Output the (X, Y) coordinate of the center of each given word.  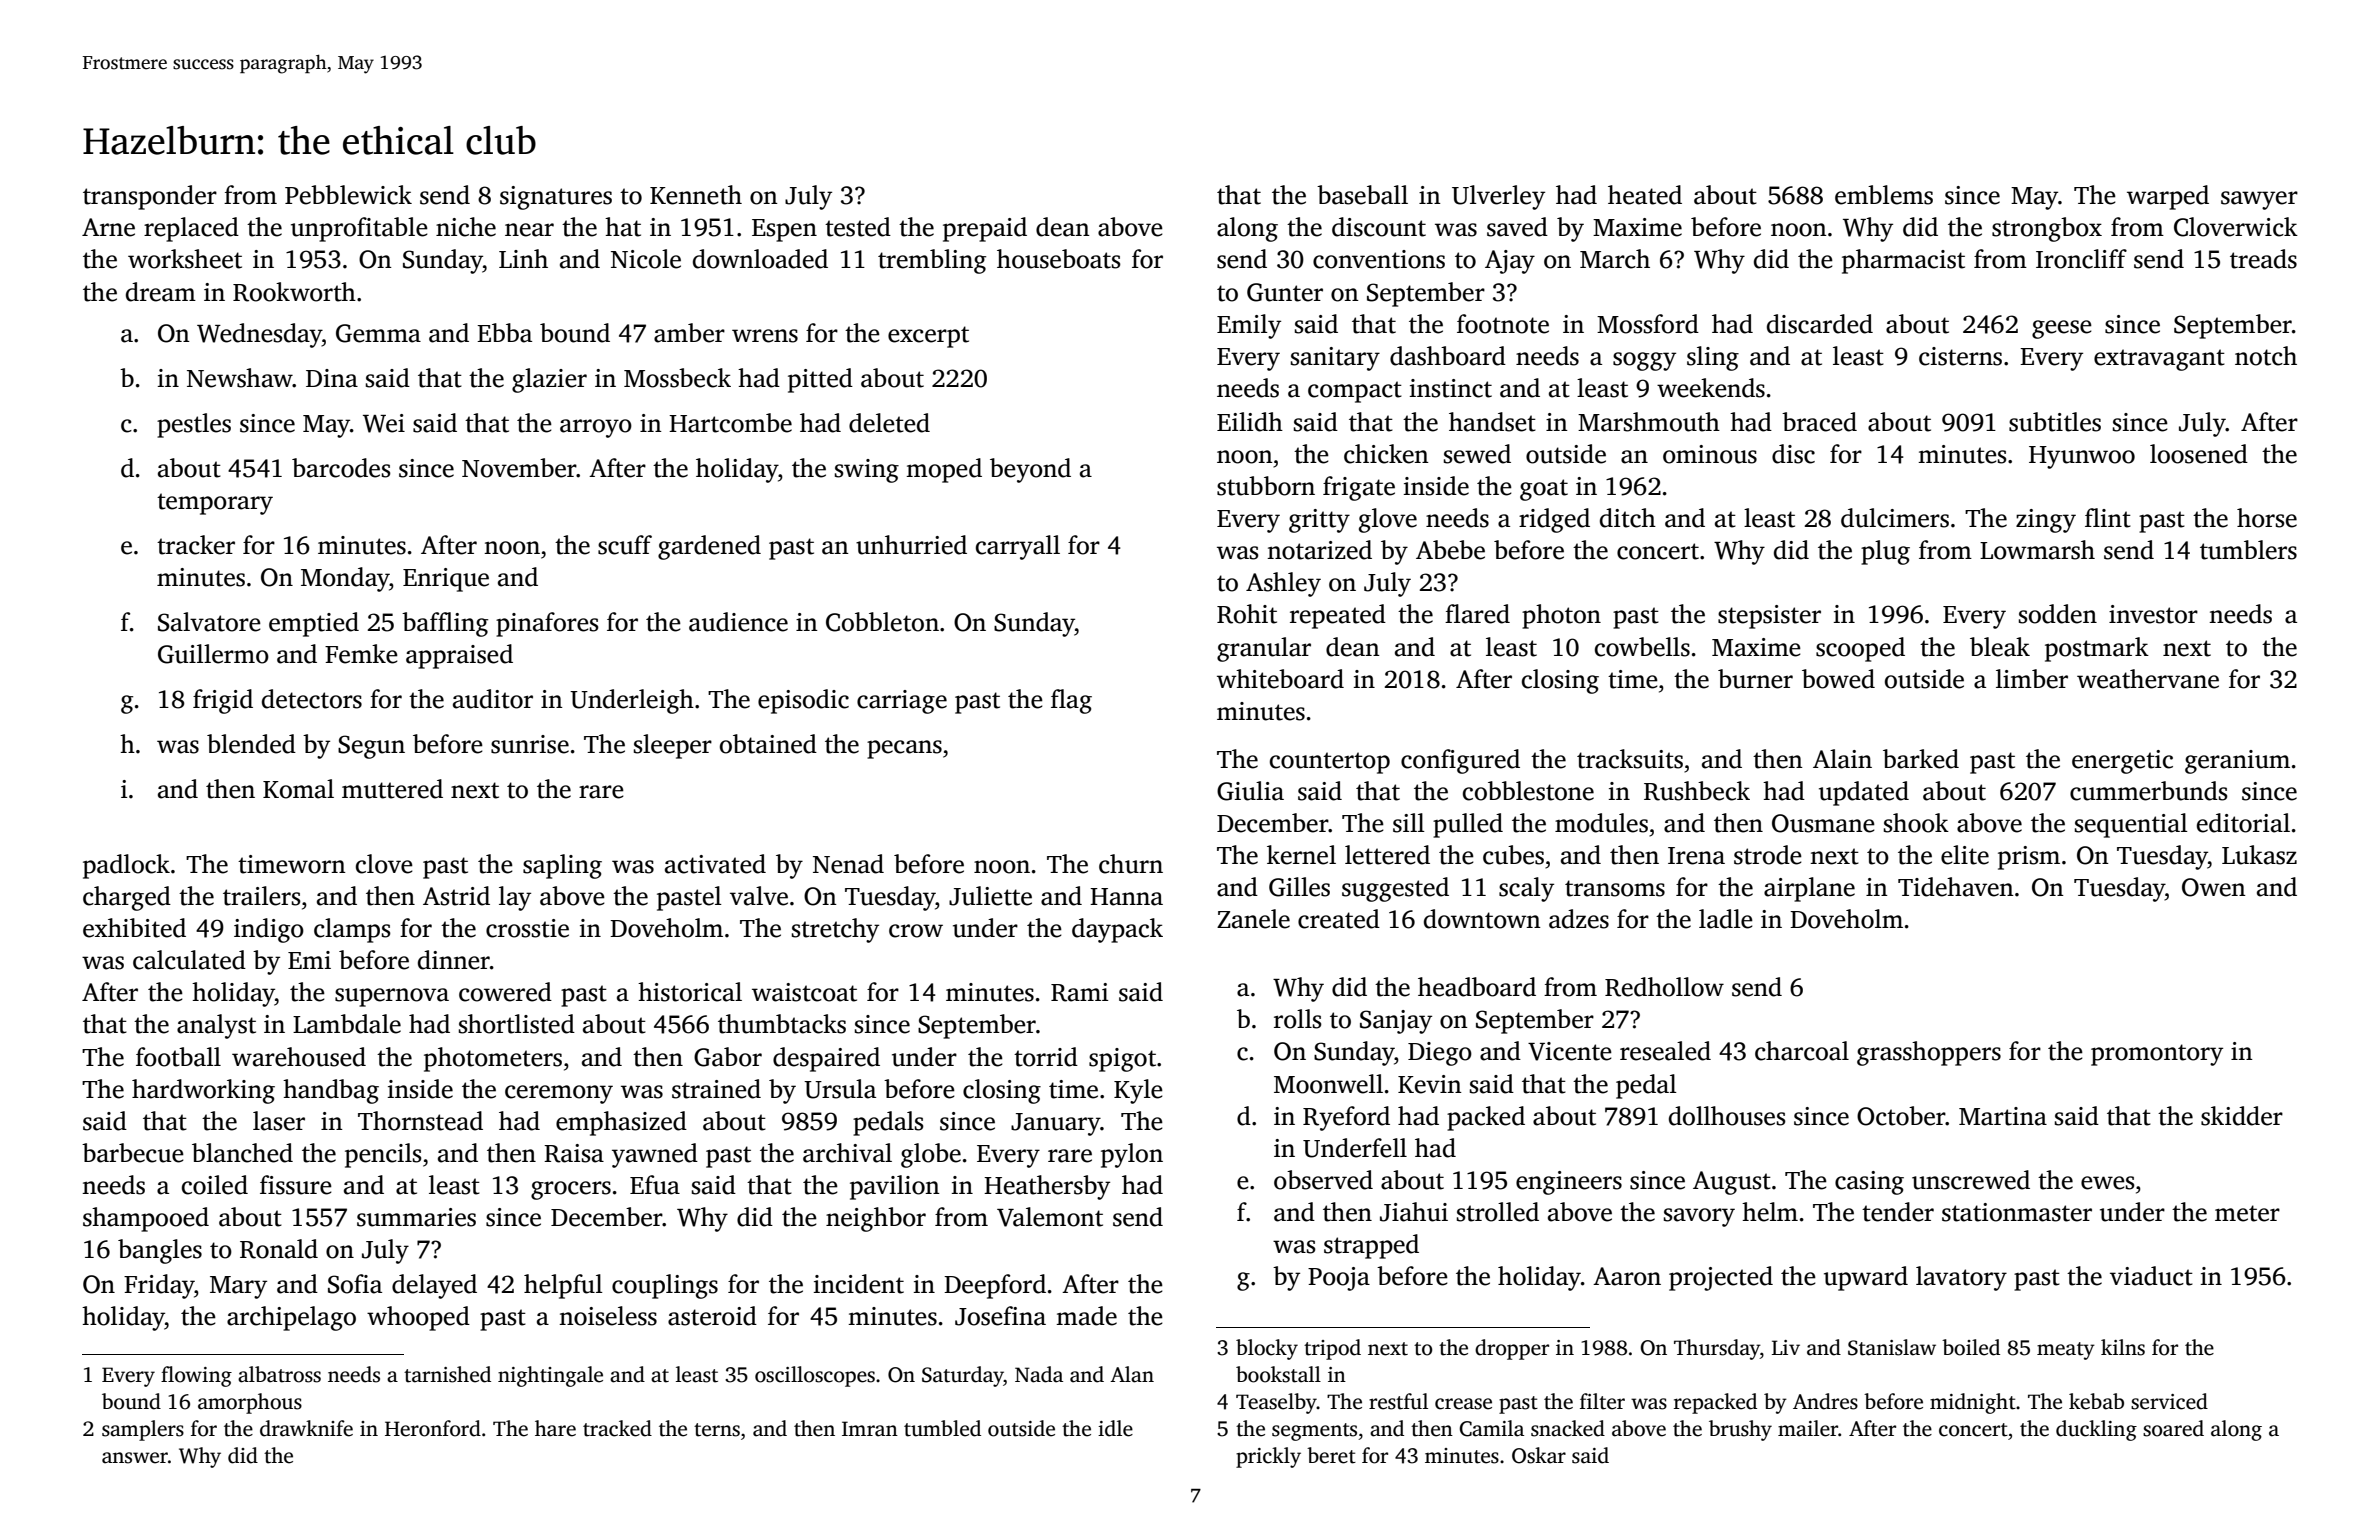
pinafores (547, 624)
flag (1071, 701)
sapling (562, 866)
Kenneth (696, 195)
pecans (904, 749)
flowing (196, 1376)
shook (1916, 823)
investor (2153, 614)
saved (1517, 227)
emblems (1884, 195)
